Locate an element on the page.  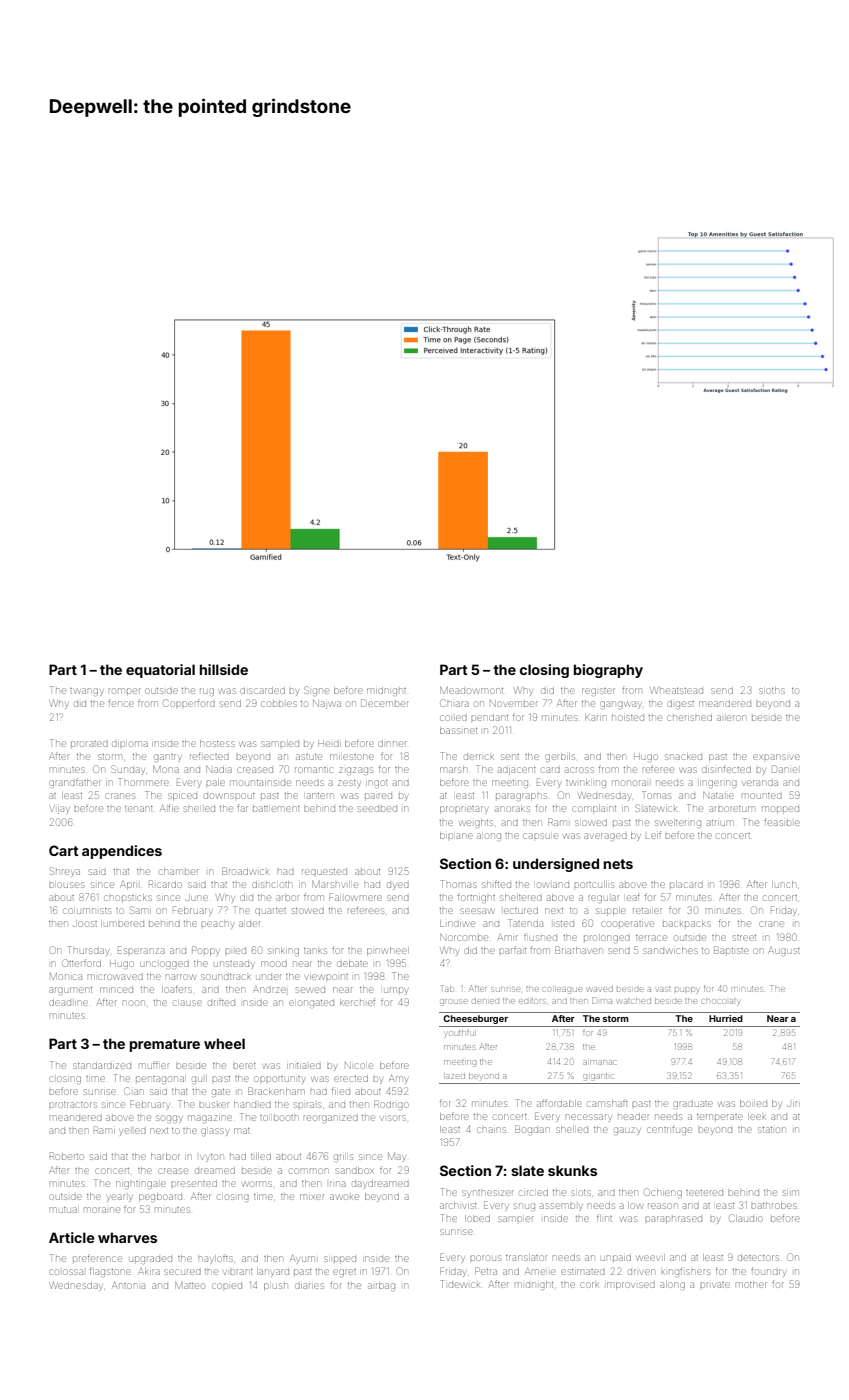
lunch is located at coordinates (784, 884).
